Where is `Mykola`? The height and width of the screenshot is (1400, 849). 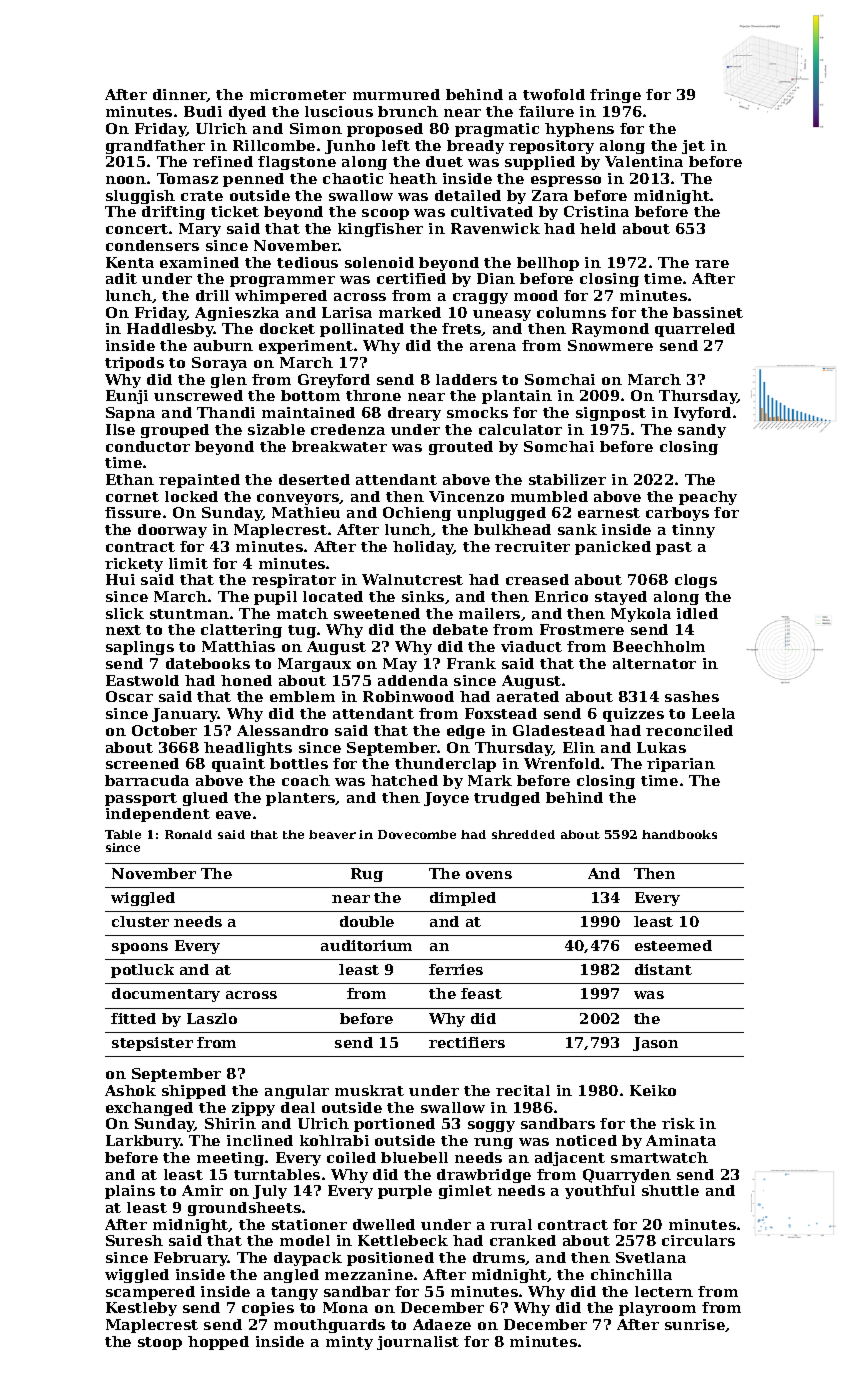 Mykola is located at coordinates (641, 615).
